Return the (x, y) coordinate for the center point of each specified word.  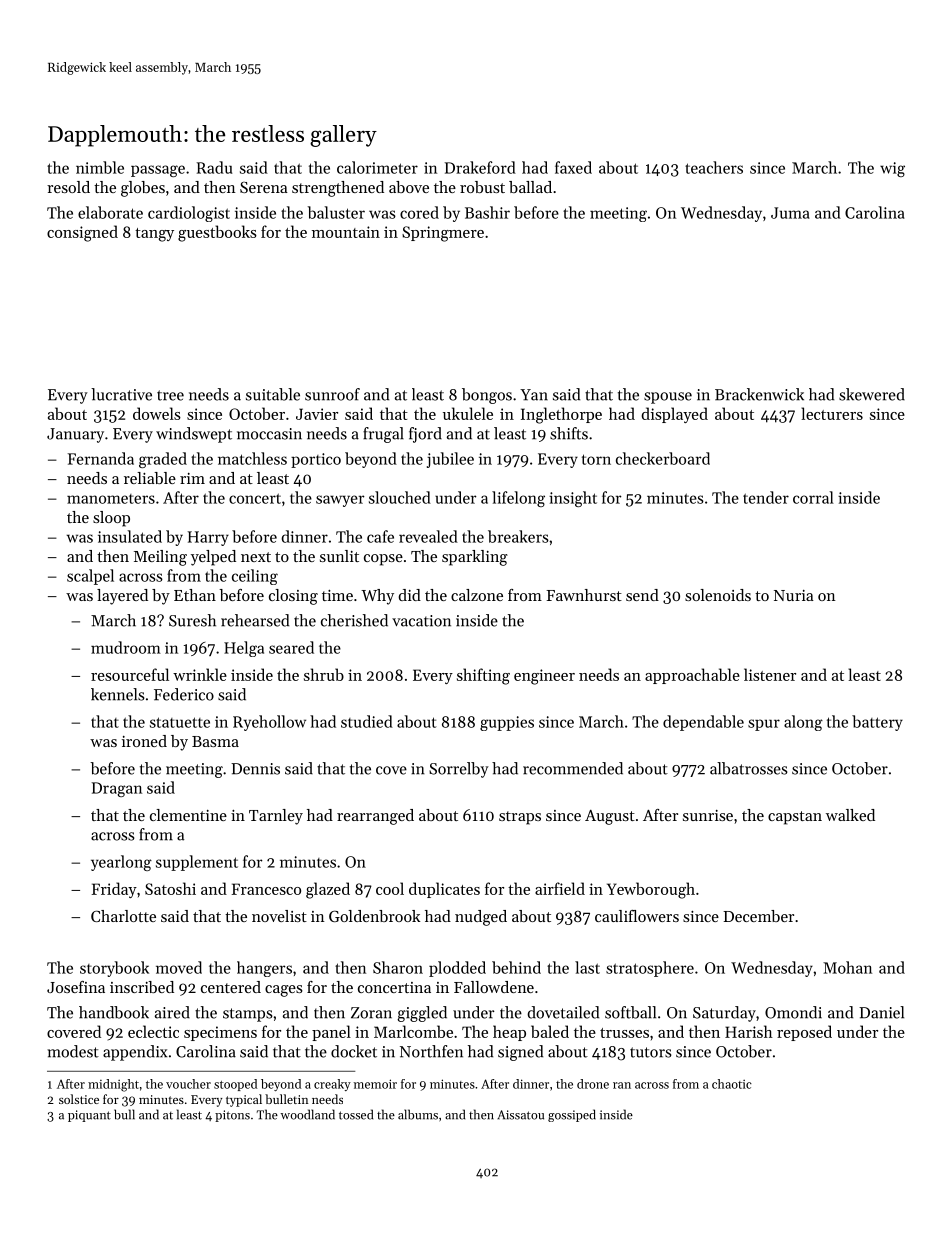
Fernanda (101, 458)
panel (331, 1033)
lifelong (518, 499)
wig (892, 169)
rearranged (375, 817)
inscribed (142, 987)
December (758, 916)
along (803, 723)
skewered (872, 394)
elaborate (110, 212)
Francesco (266, 889)
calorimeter (377, 167)
